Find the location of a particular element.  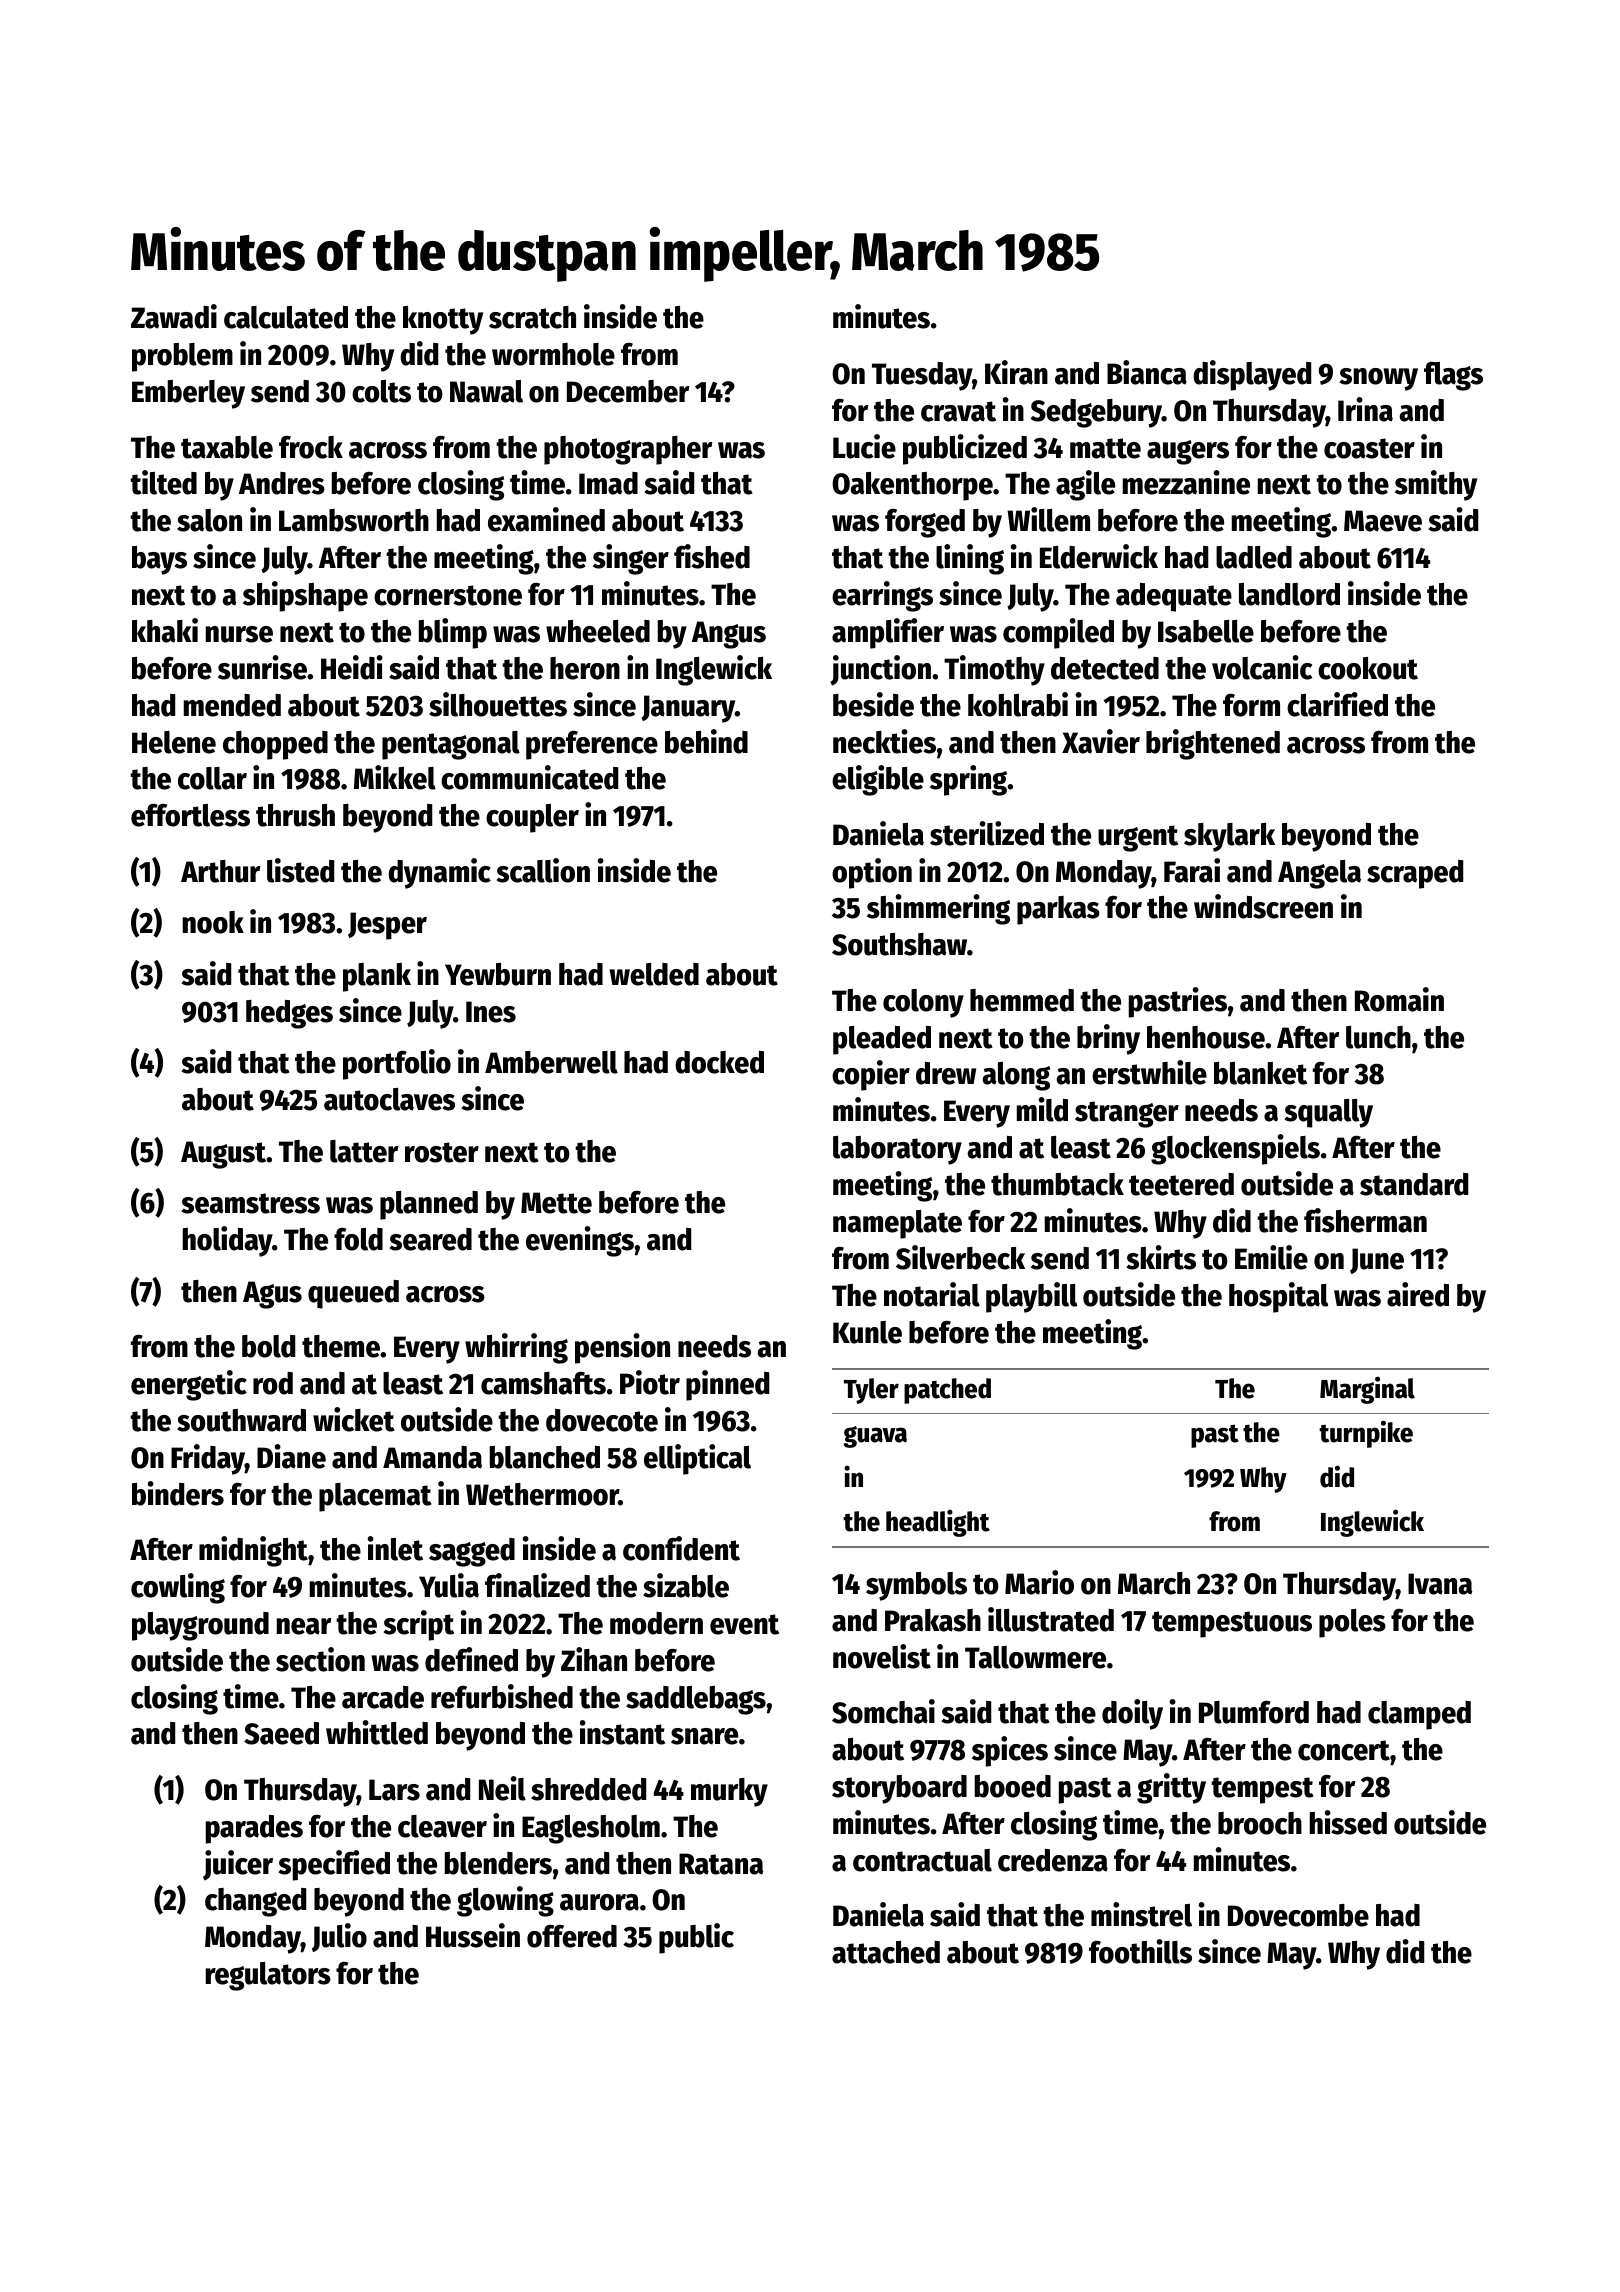

displayed is located at coordinates (1252, 375).
